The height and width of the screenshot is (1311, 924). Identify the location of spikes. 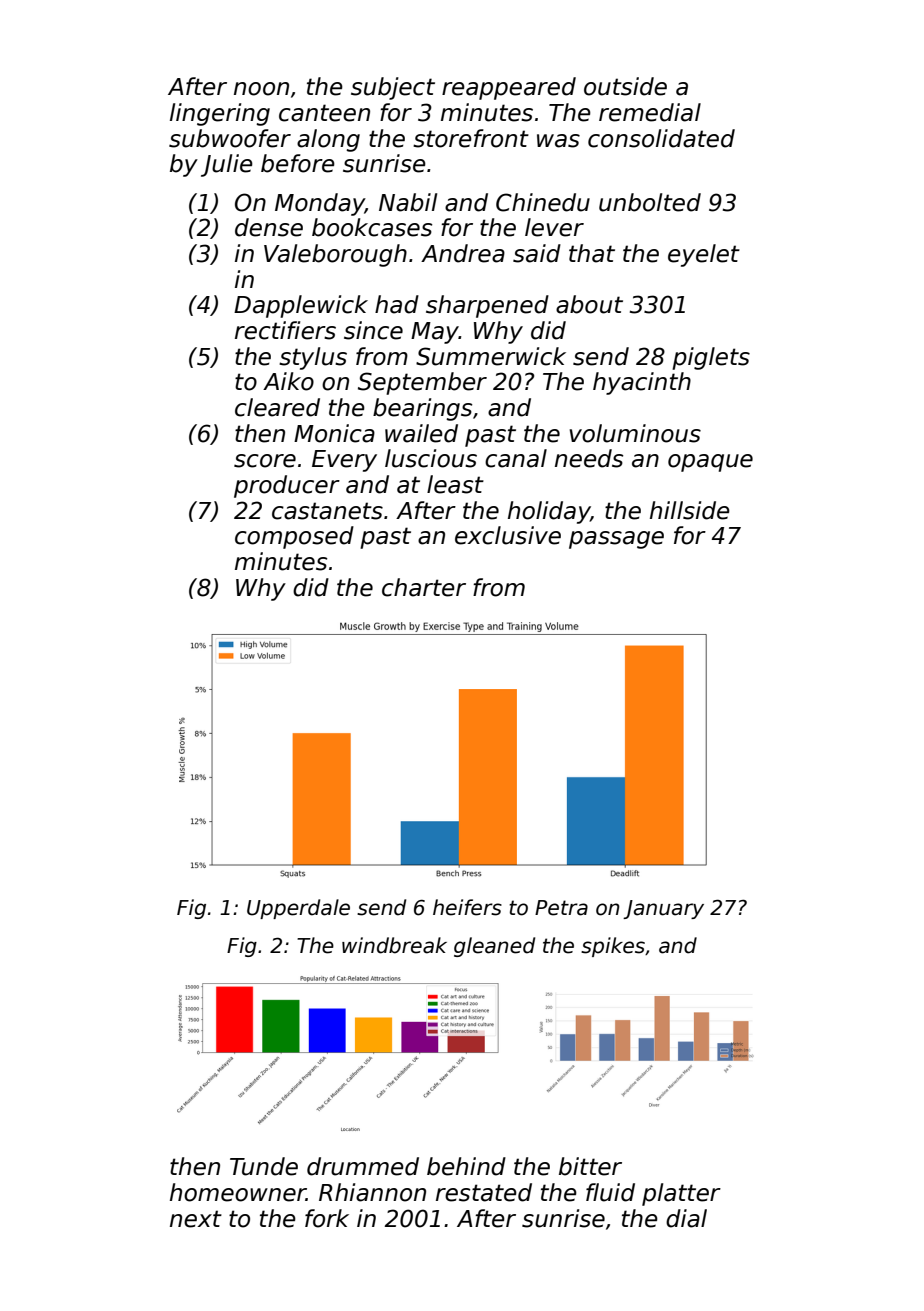
(613, 947).
